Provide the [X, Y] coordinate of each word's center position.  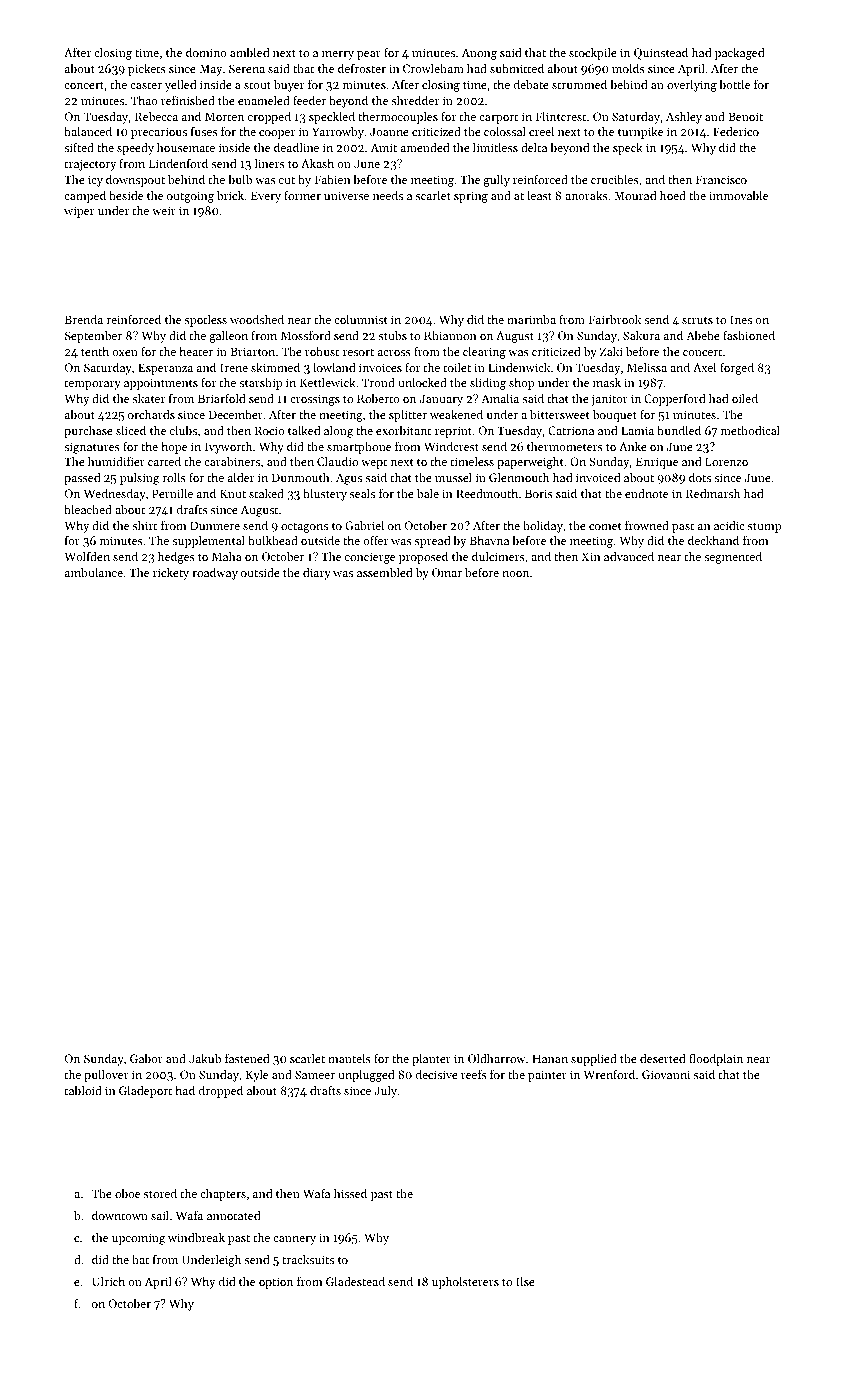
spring [471, 197]
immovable [738, 195]
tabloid [83, 1090]
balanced [88, 131]
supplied [594, 1060]
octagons [304, 528]
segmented [733, 558]
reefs [474, 1074]
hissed [350, 1193]
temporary [92, 385]
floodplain [716, 1059]
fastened [247, 1058]
